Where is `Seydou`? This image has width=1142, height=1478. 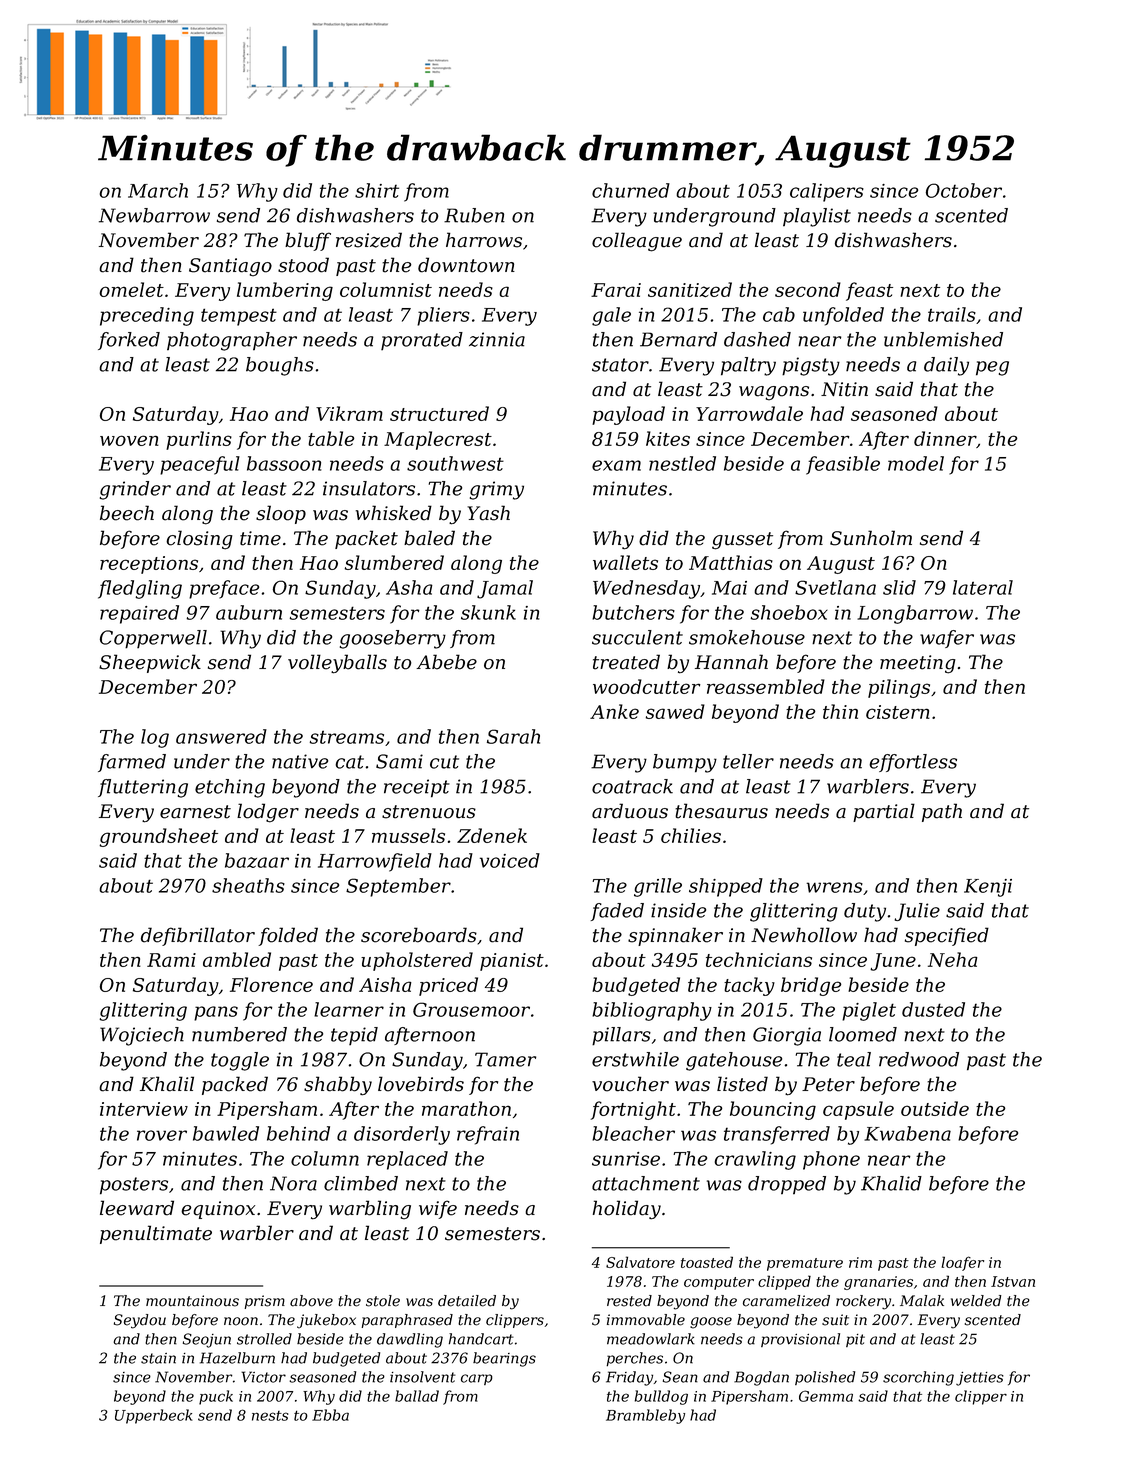 Seydou is located at coordinates (140, 1321).
